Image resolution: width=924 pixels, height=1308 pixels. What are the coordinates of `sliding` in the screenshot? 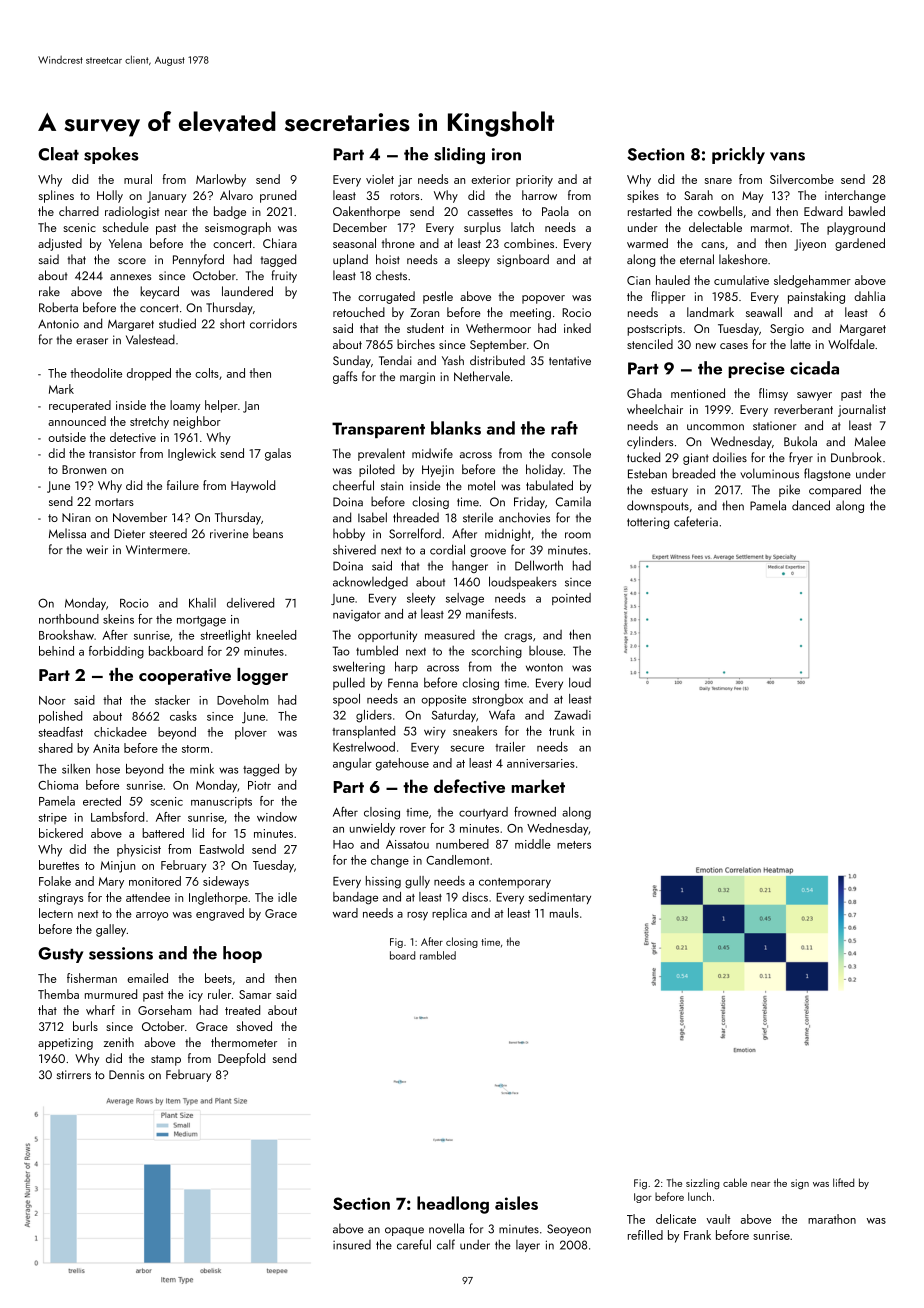 It's located at (459, 156).
